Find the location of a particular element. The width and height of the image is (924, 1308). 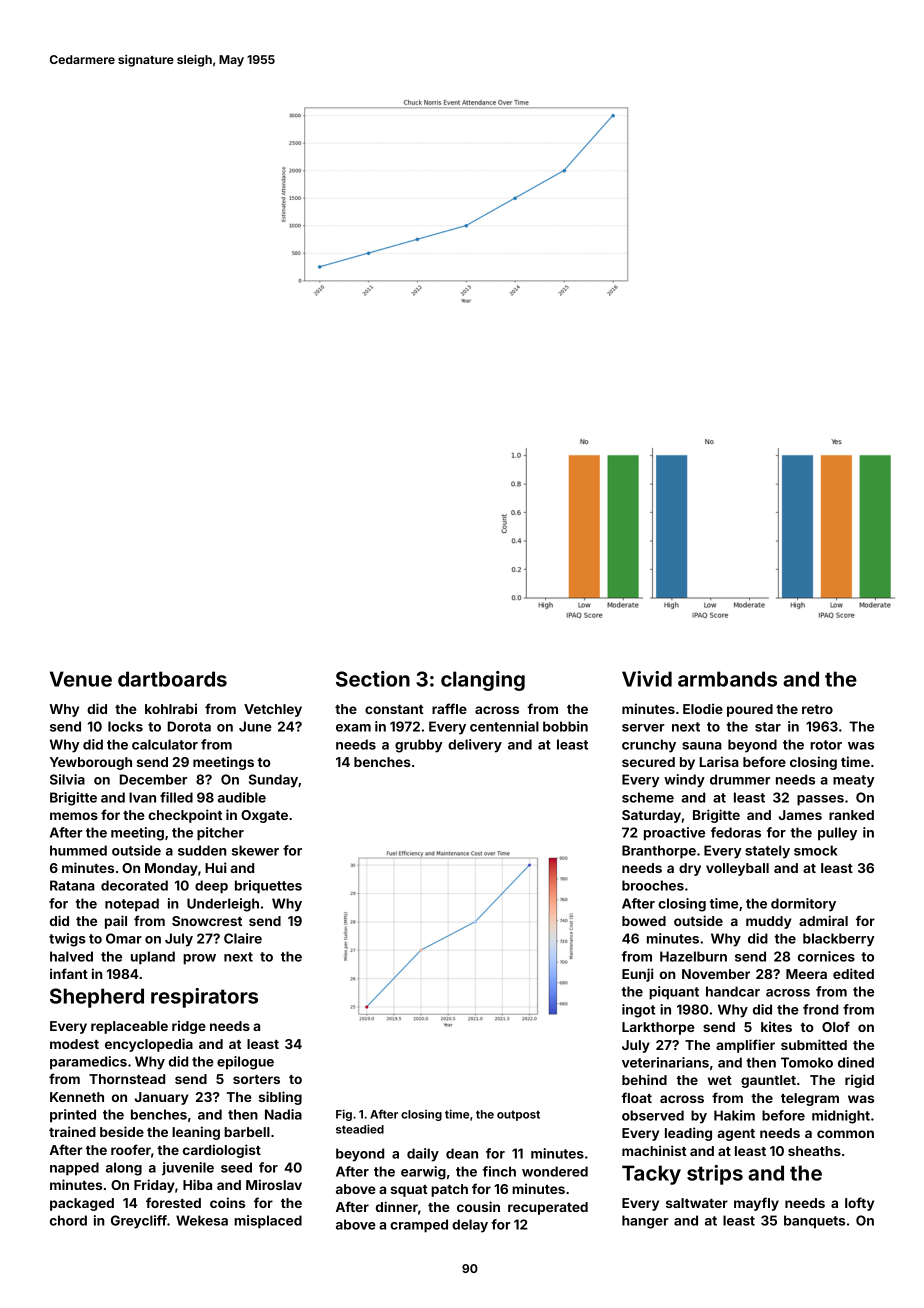

grubby is located at coordinates (419, 746).
